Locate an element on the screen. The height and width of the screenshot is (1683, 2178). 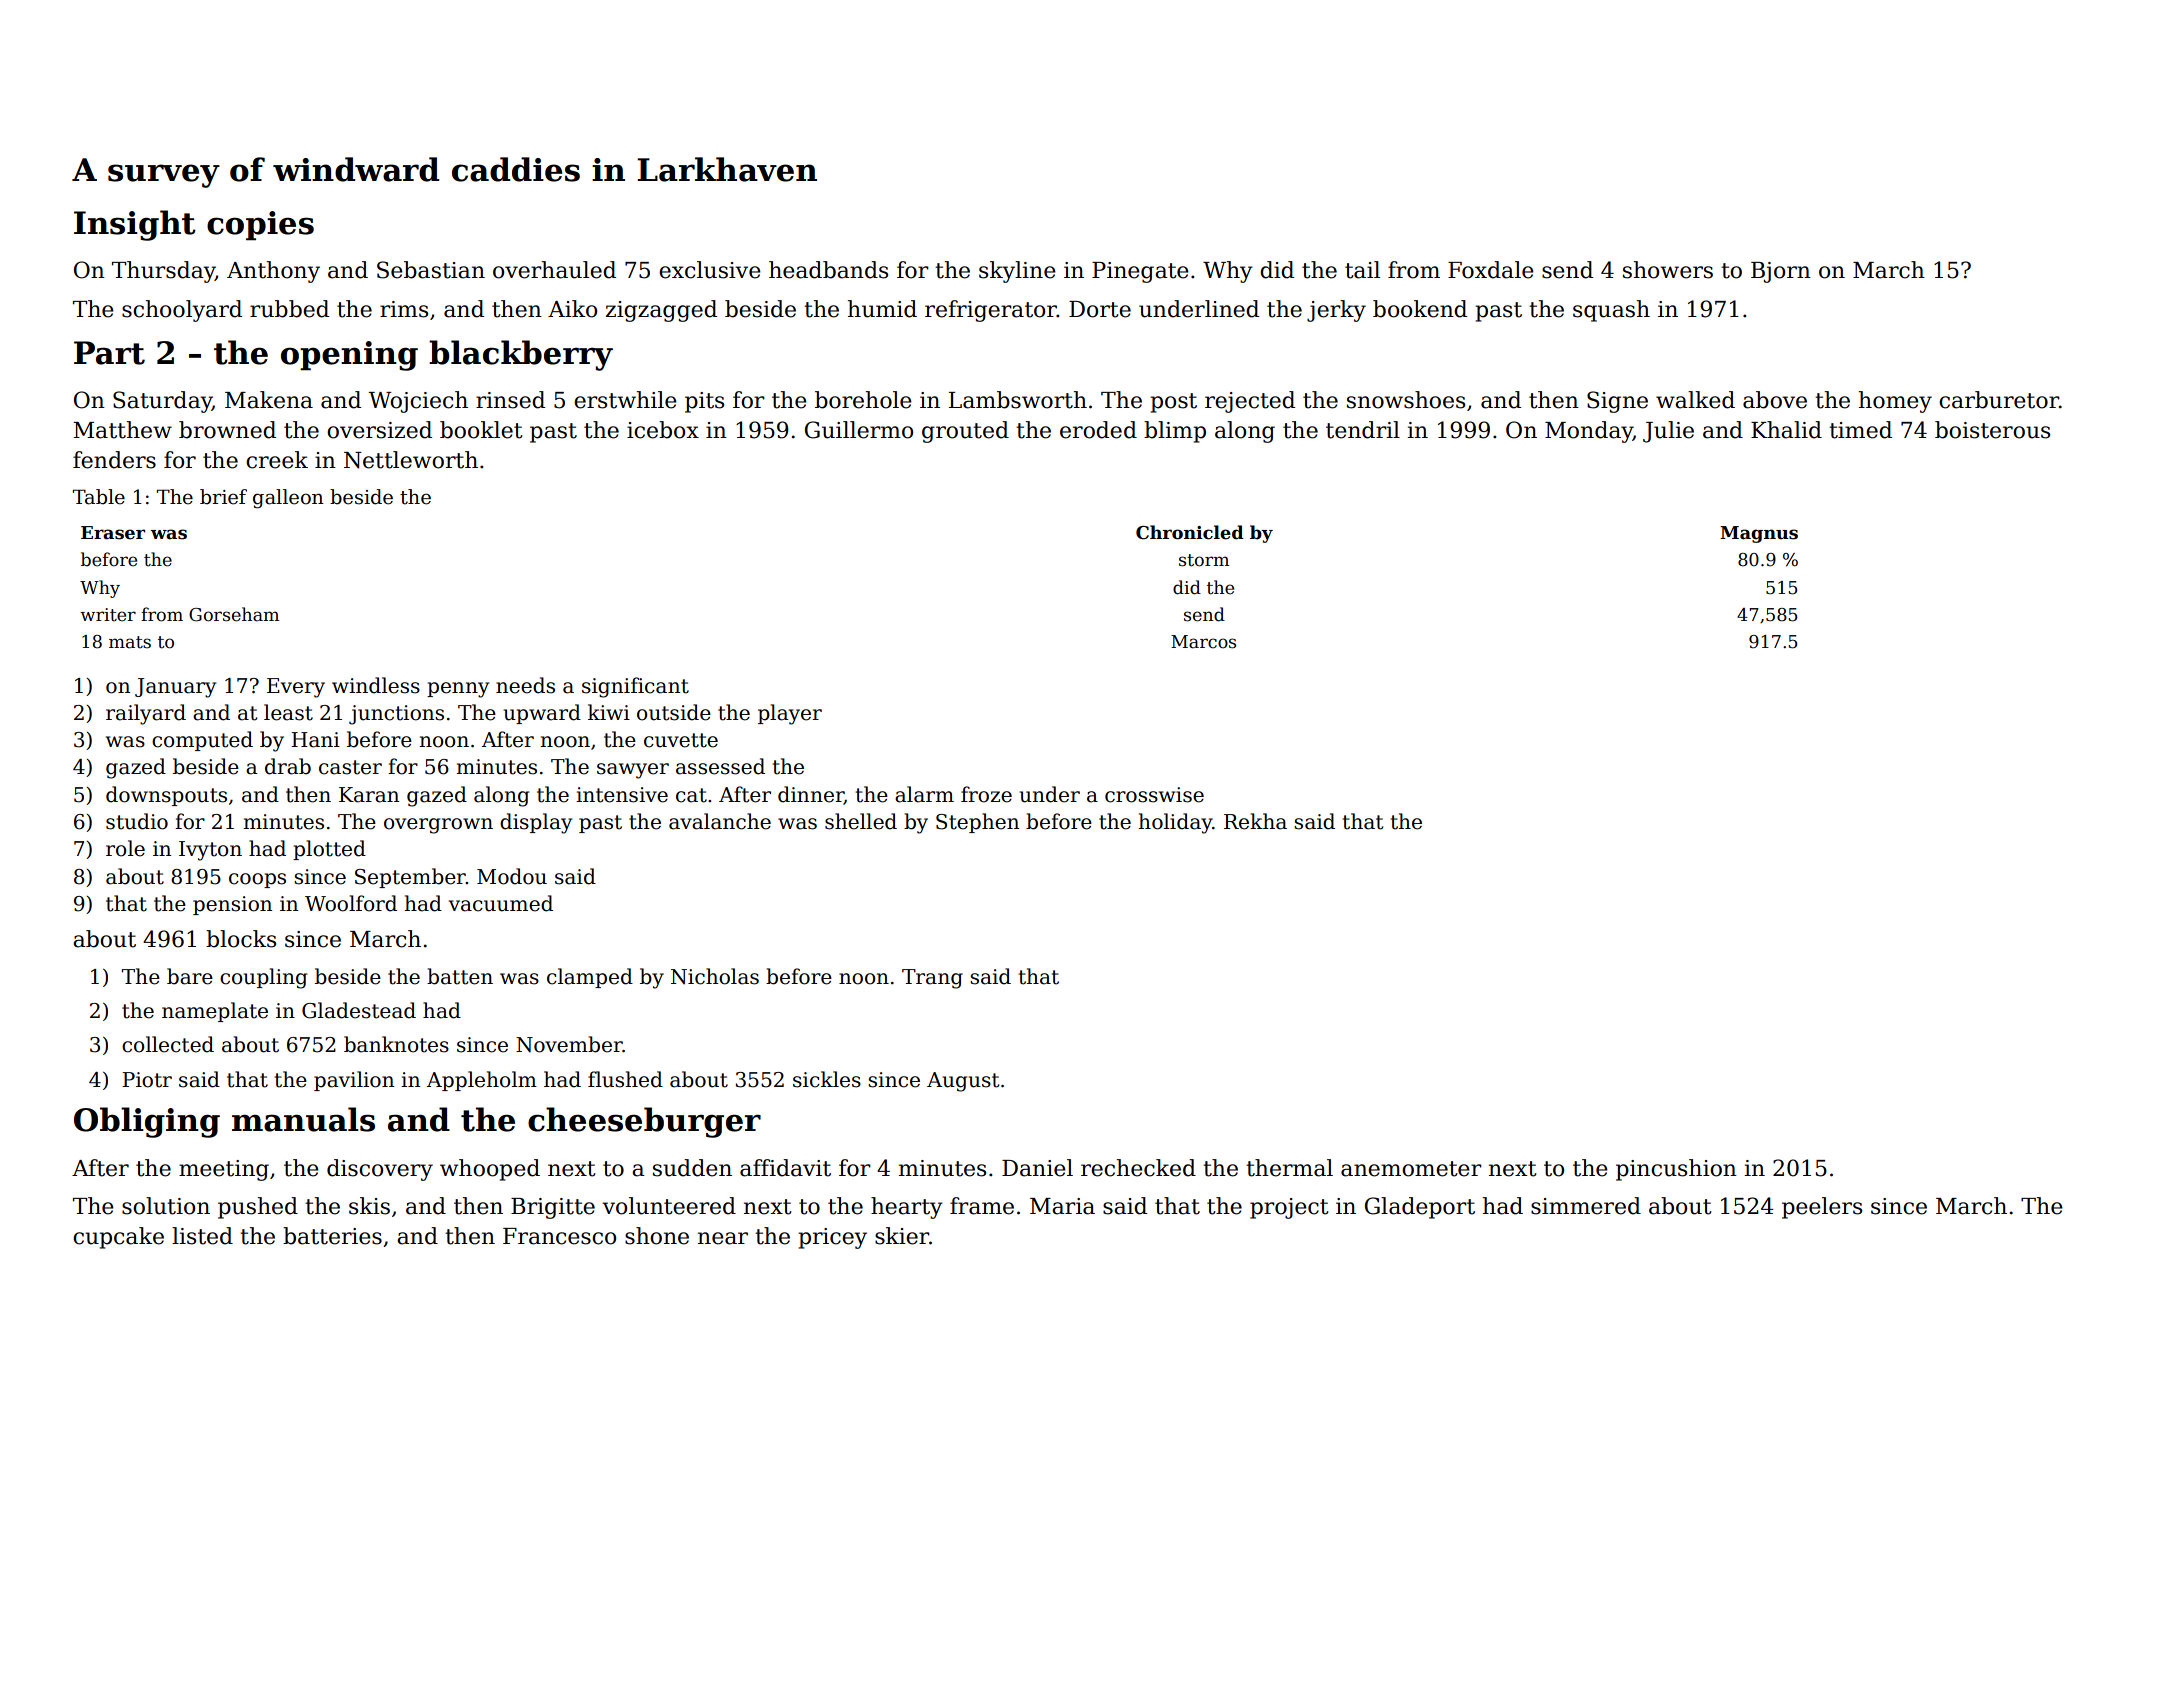
boisterous is located at coordinates (1992, 430).
